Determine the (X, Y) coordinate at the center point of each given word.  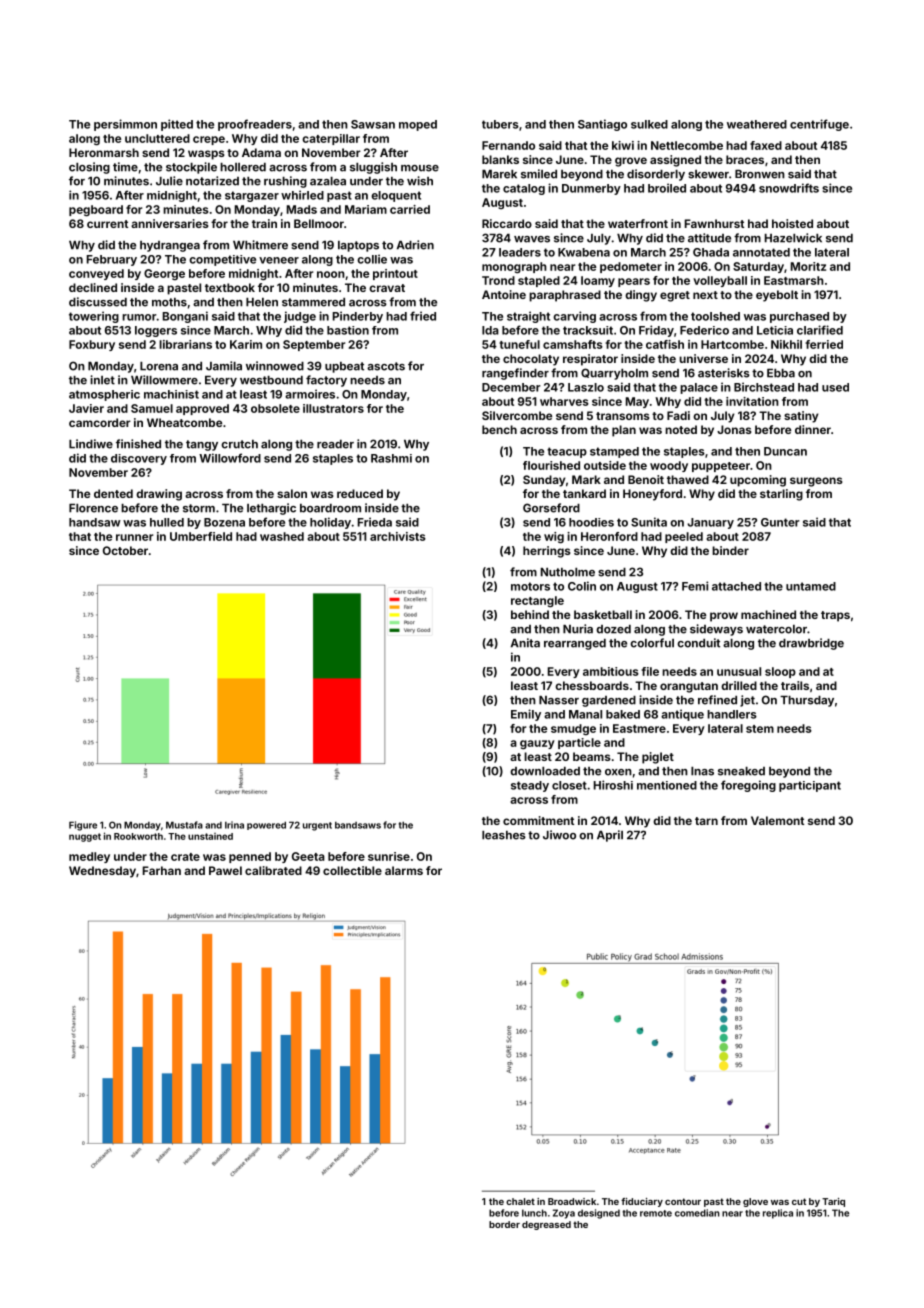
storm (199, 508)
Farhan (162, 870)
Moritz (808, 266)
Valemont (777, 820)
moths (169, 302)
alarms (404, 870)
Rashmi (391, 458)
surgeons (816, 482)
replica (778, 1214)
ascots (386, 366)
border (504, 1224)
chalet (520, 1201)
